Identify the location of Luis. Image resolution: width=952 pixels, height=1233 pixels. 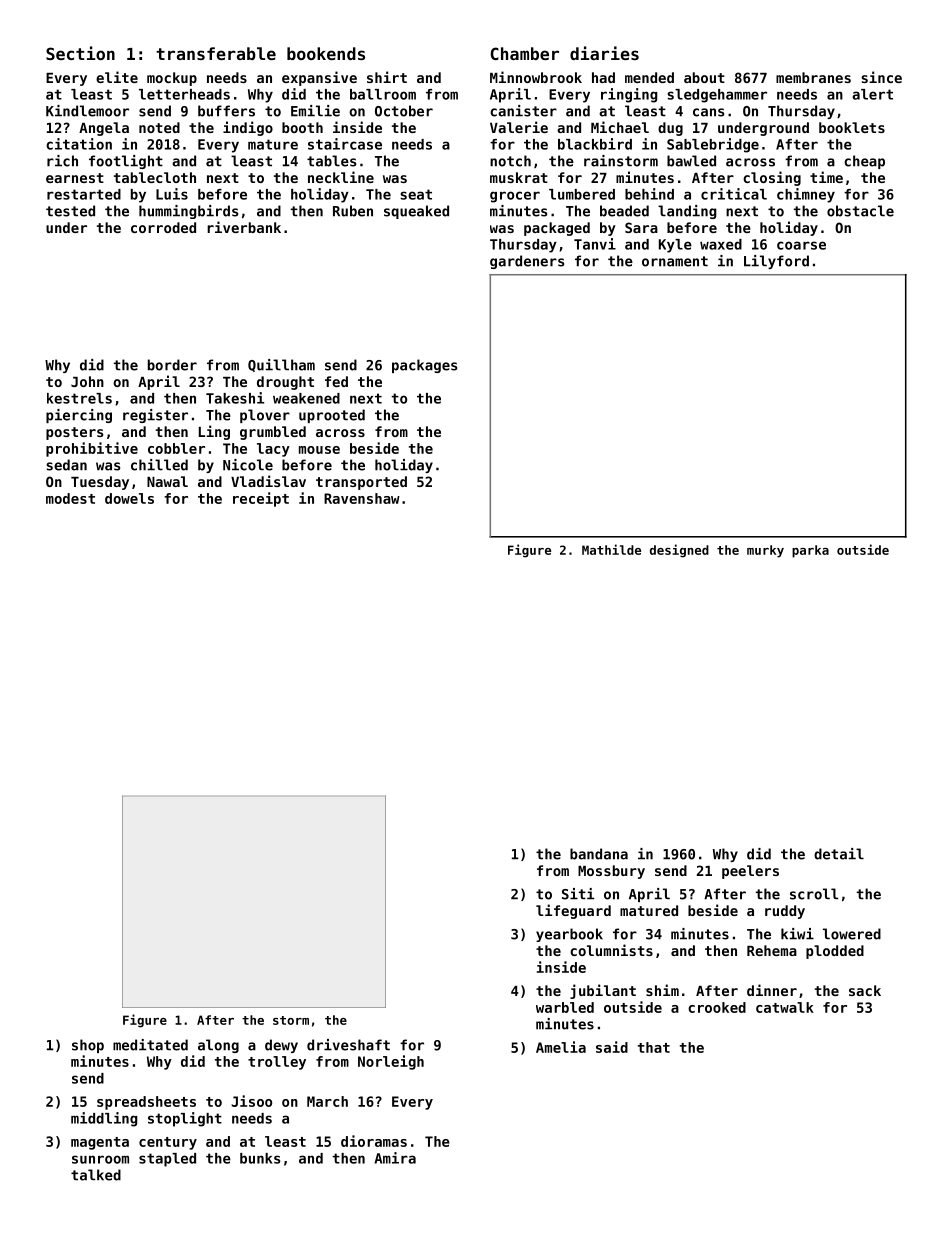
(172, 194).
